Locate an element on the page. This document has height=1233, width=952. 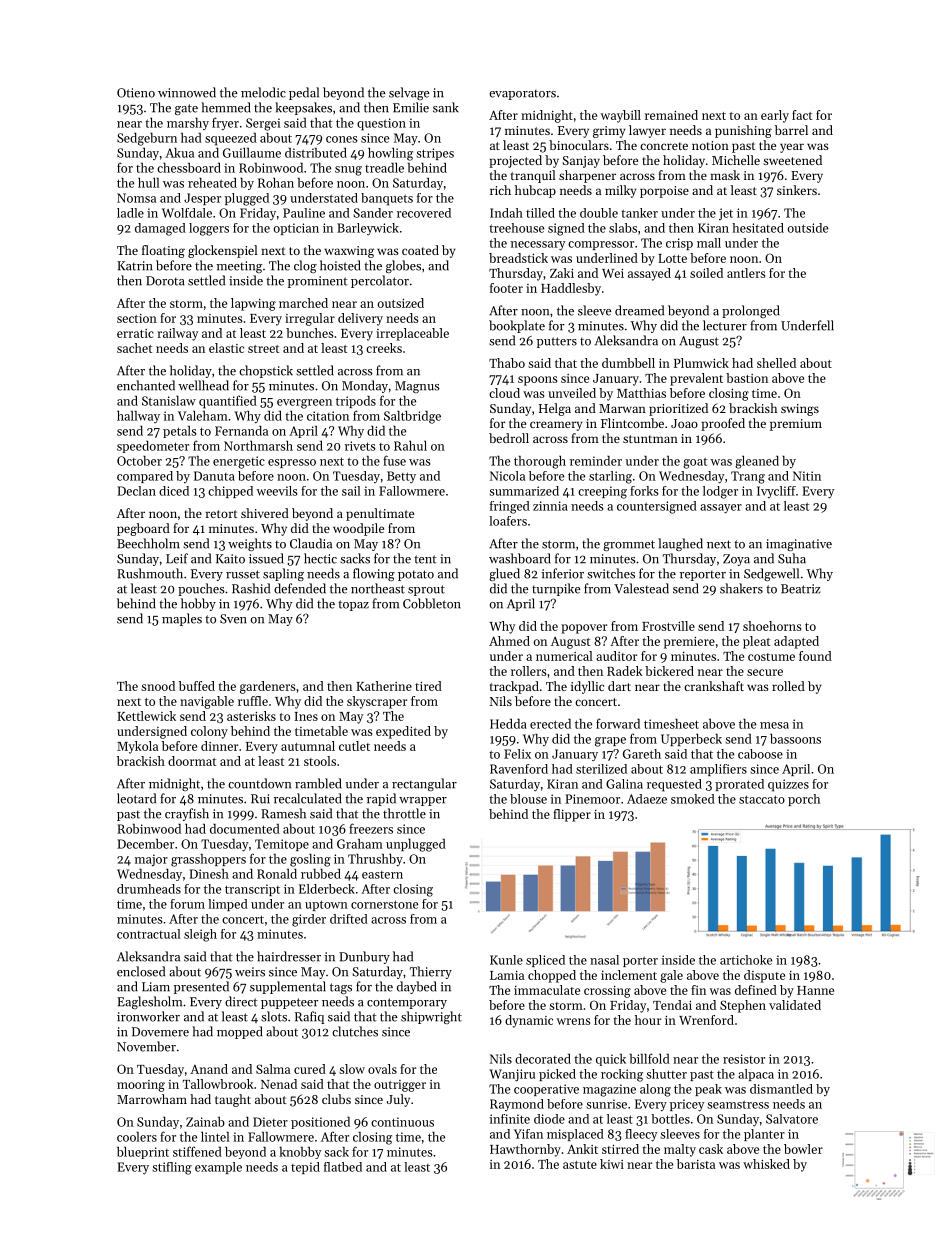
glockenspiel is located at coordinates (223, 251).
